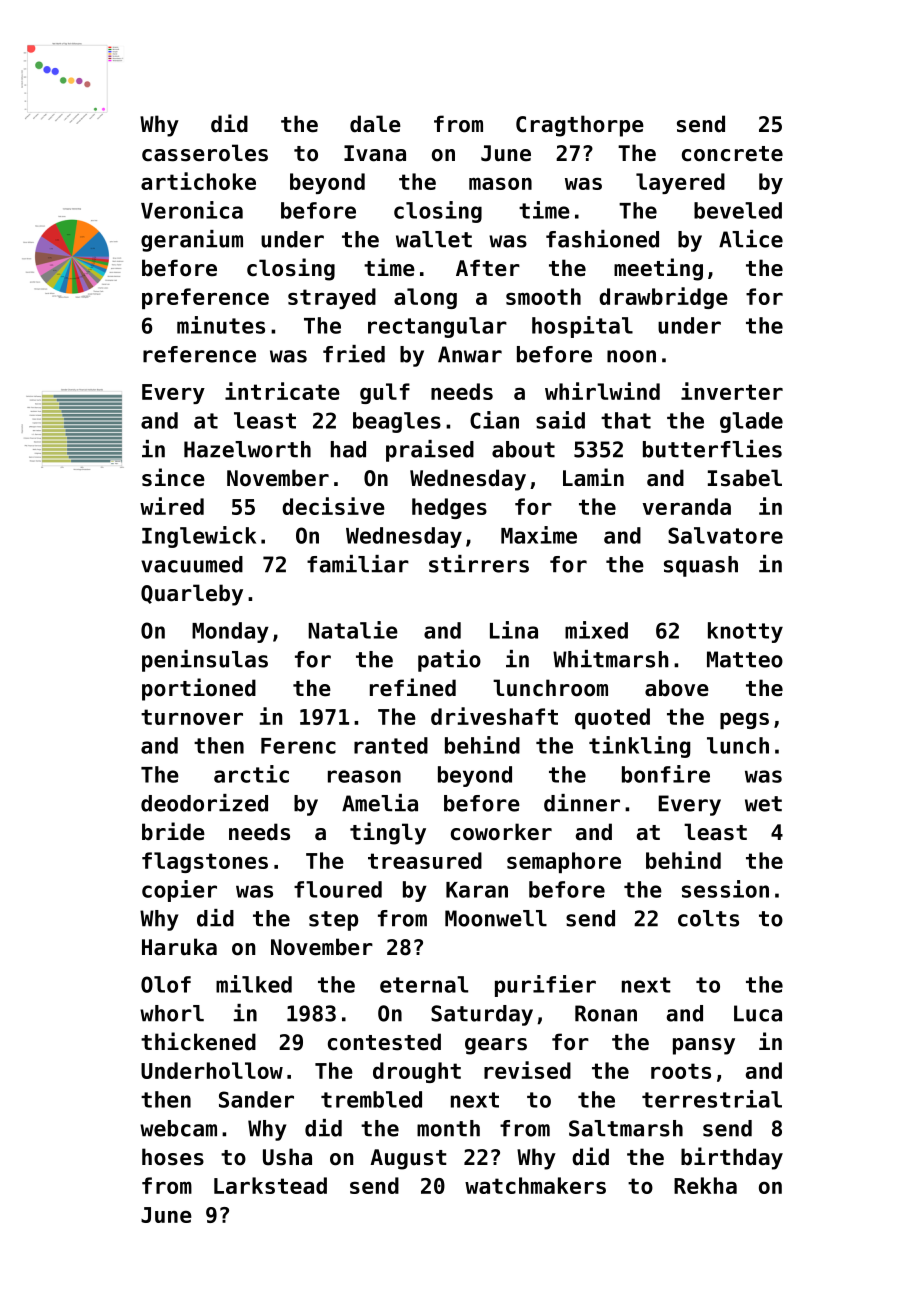 The width and height of the image is (924, 1311). What do you see at coordinates (580, 126) in the image?
I see `Cragthorpe` at bounding box center [580, 126].
